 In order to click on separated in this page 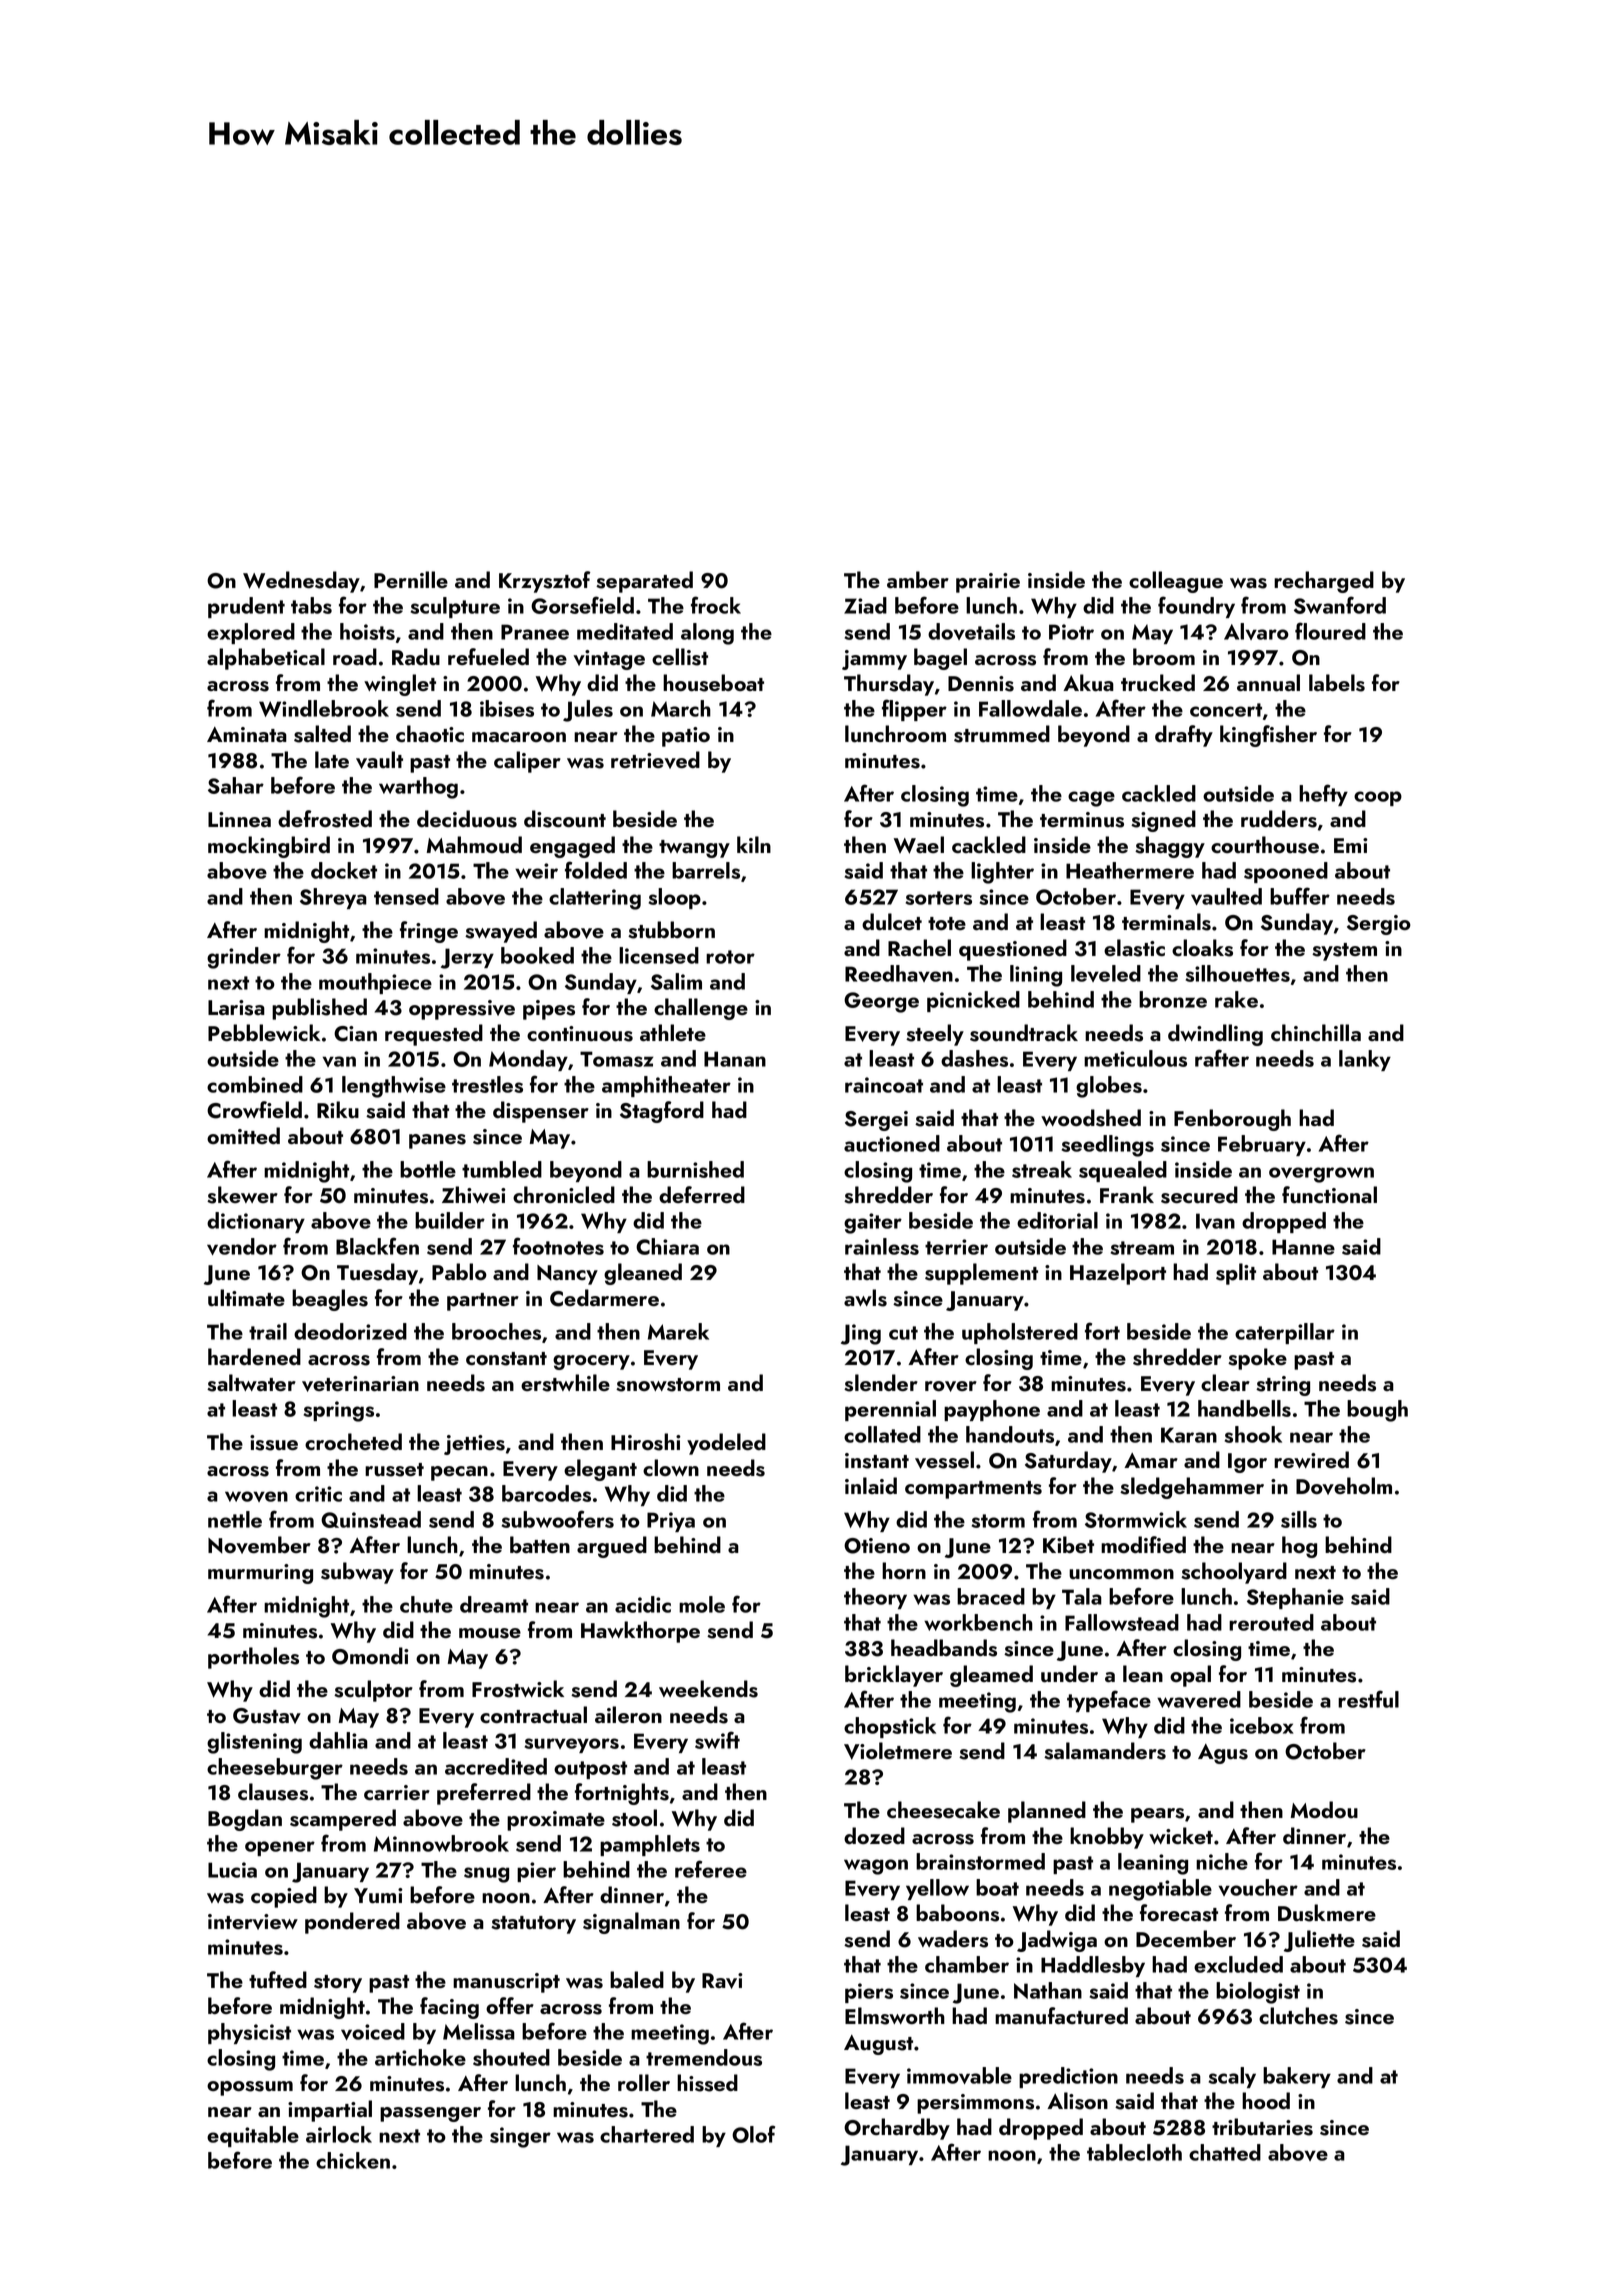, I will do `click(644, 582)`.
